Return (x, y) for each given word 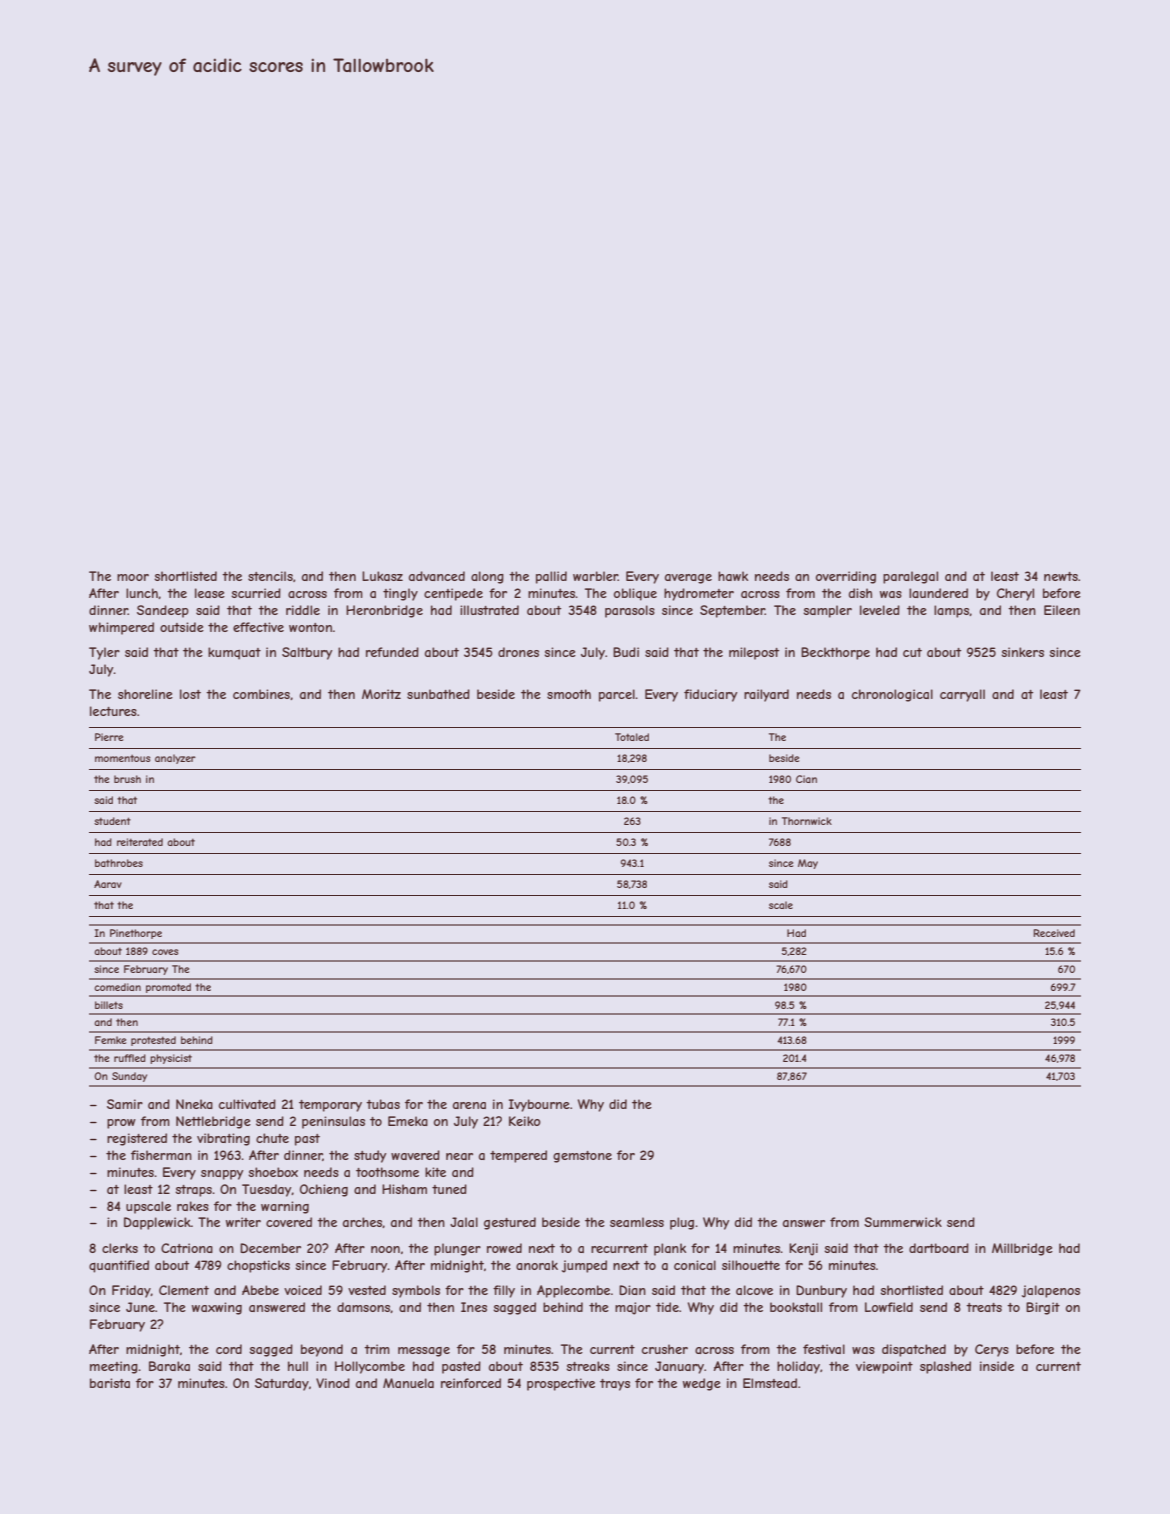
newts (1061, 576)
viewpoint (884, 1367)
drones (518, 652)
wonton (310, 627)
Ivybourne (539, 1105)
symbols (416, 1291)
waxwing (217, 1308)
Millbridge (1022, 1249)
